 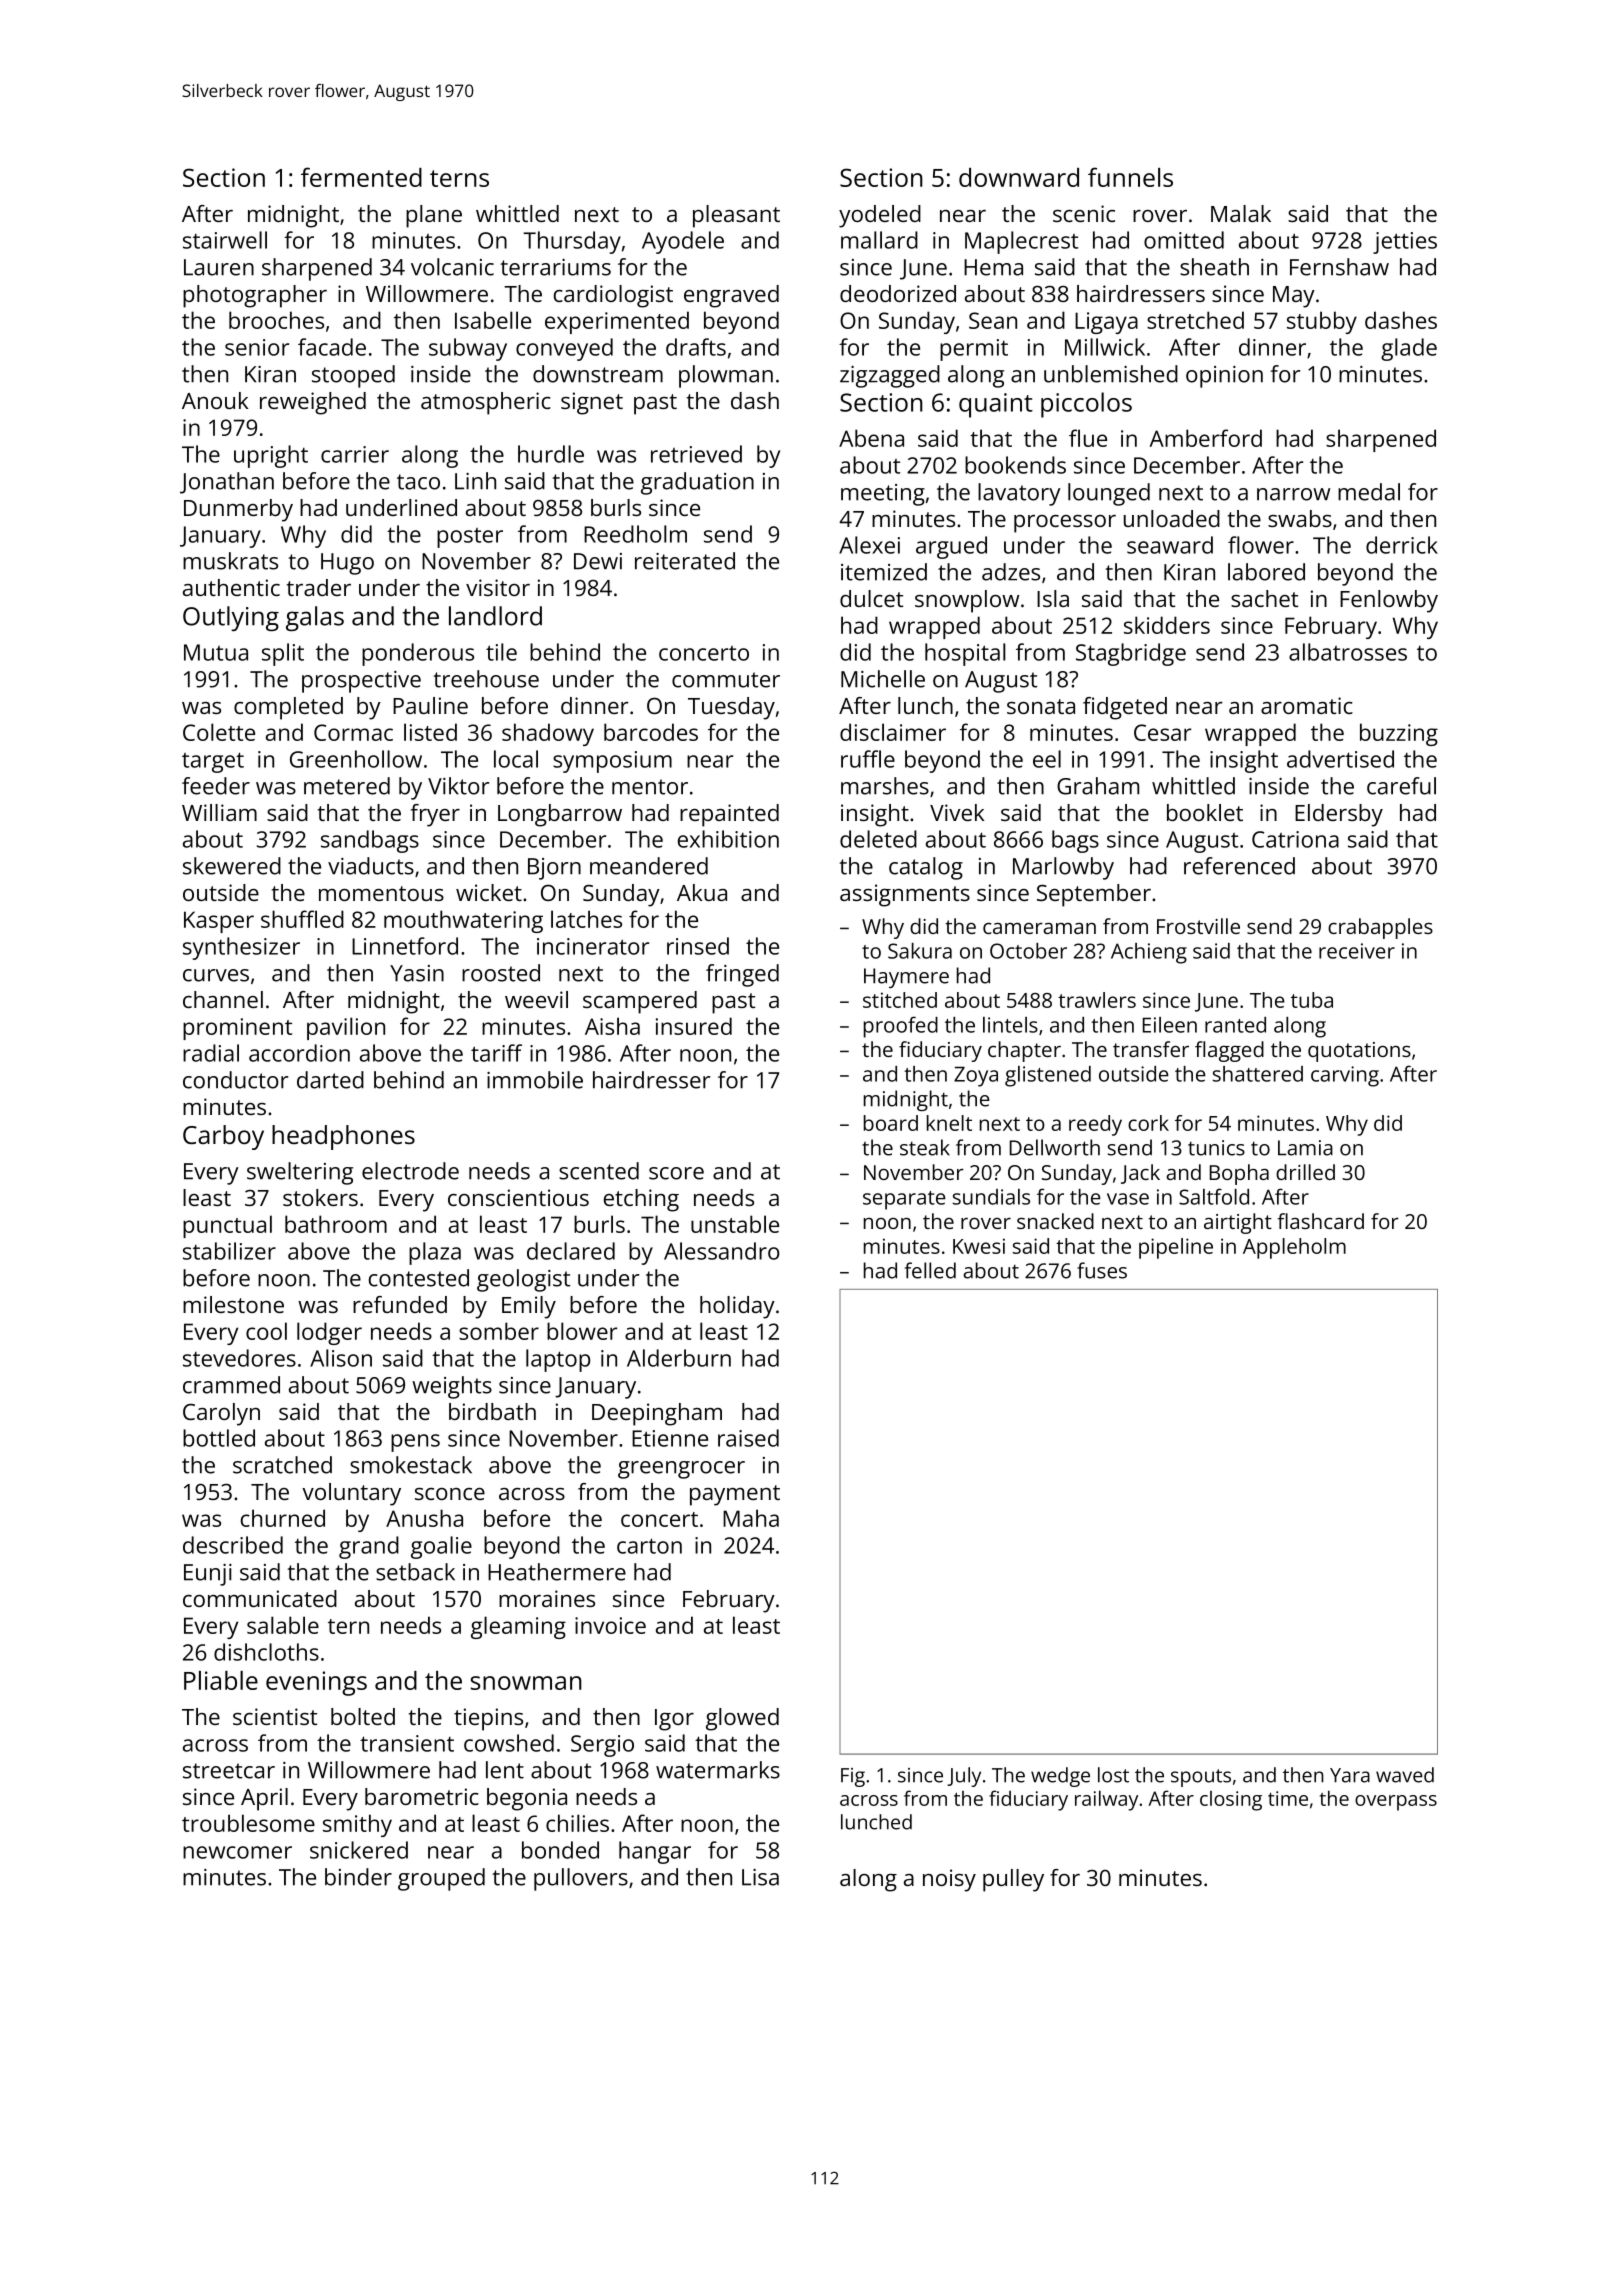 What do you see at coordinates (341, 1358) in the screenshot?
I see `Alison` at bounding box center [341, 1358].
